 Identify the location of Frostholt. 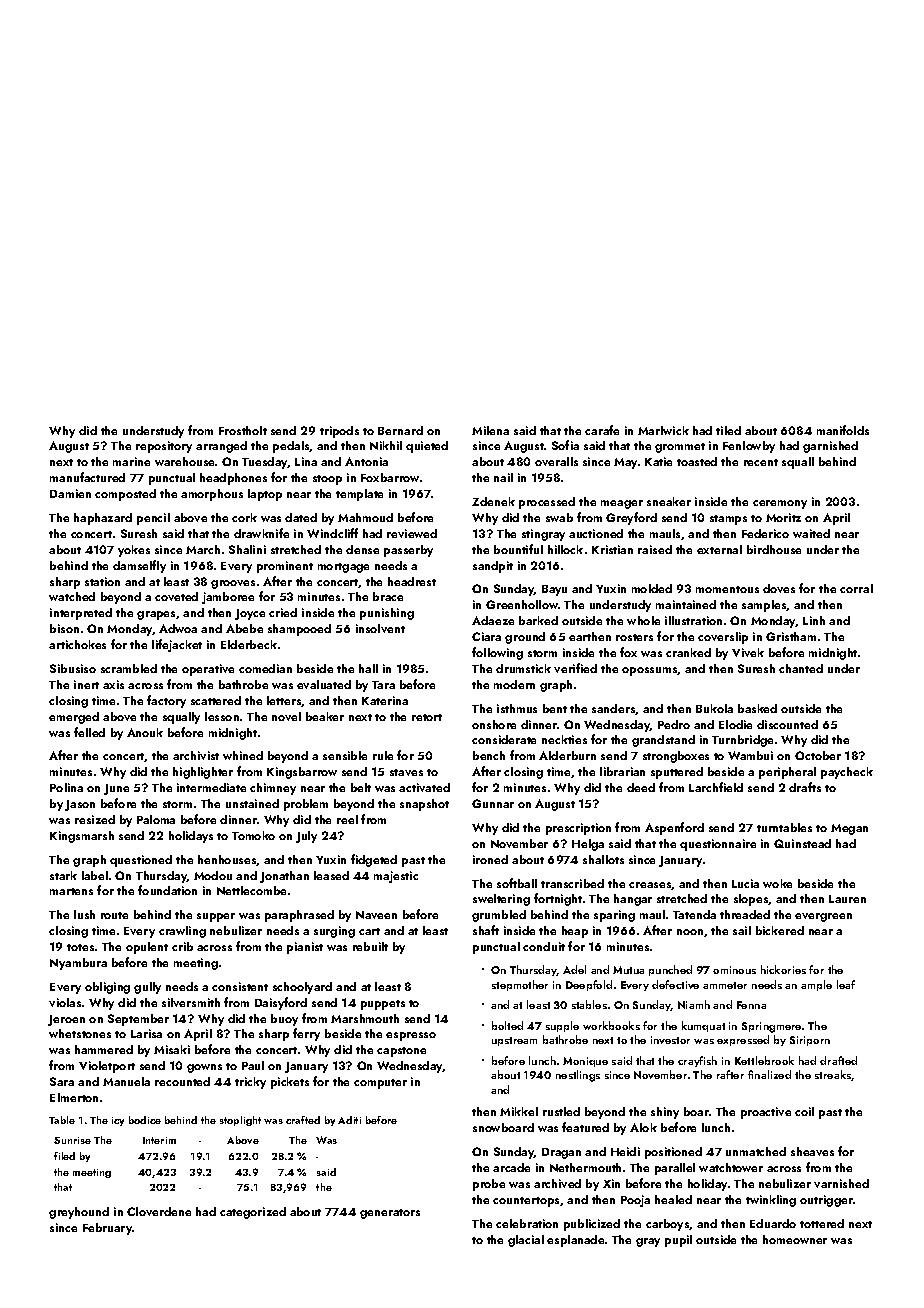
(243, 430).
